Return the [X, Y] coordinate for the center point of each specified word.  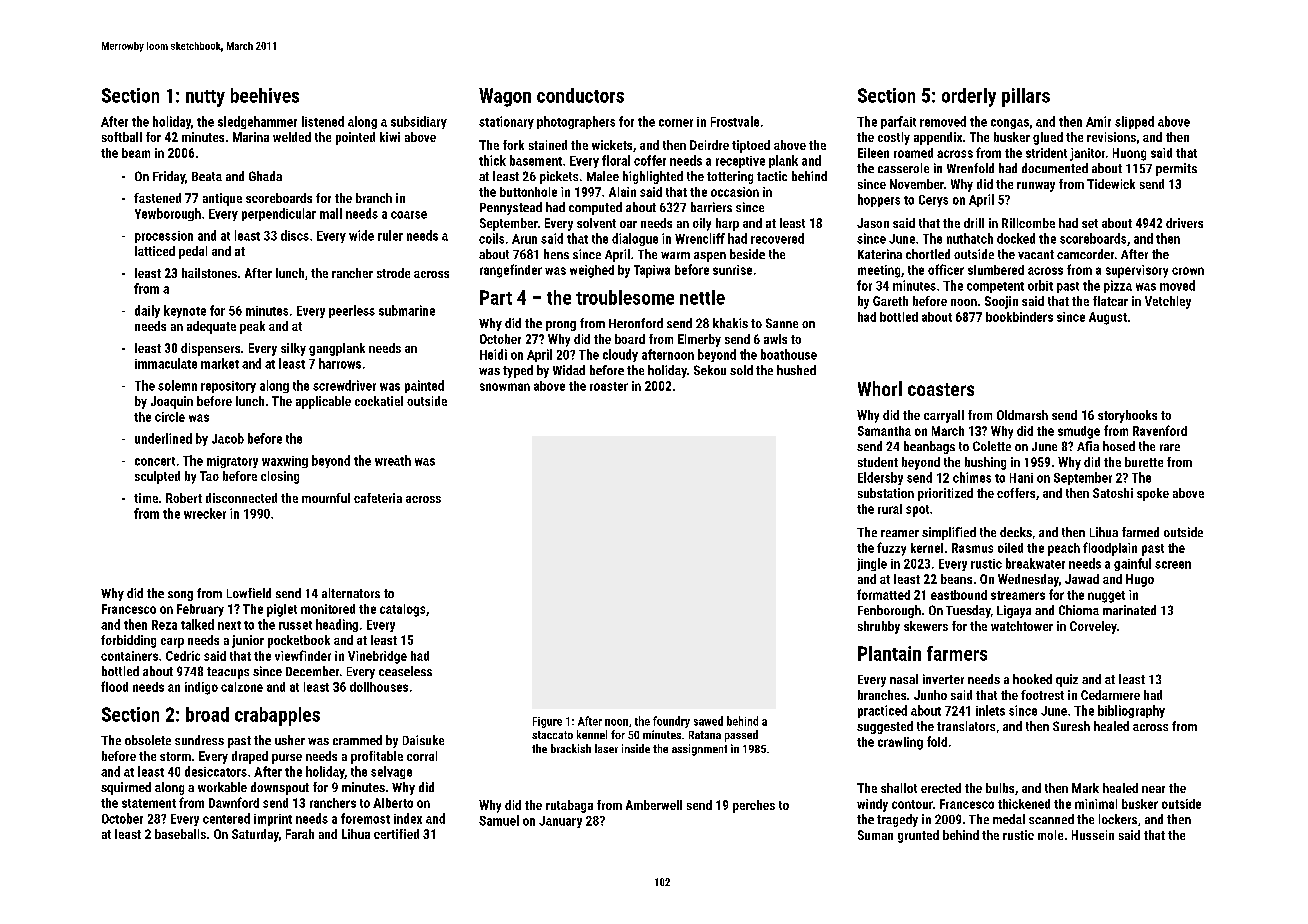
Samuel [499, 820]
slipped [1134, 122]
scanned [1051, 819]
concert [155, 461]
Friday [169, 177]
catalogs [402, 610]
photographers [576, 122]
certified [396, 834]
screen [1173, 565]
